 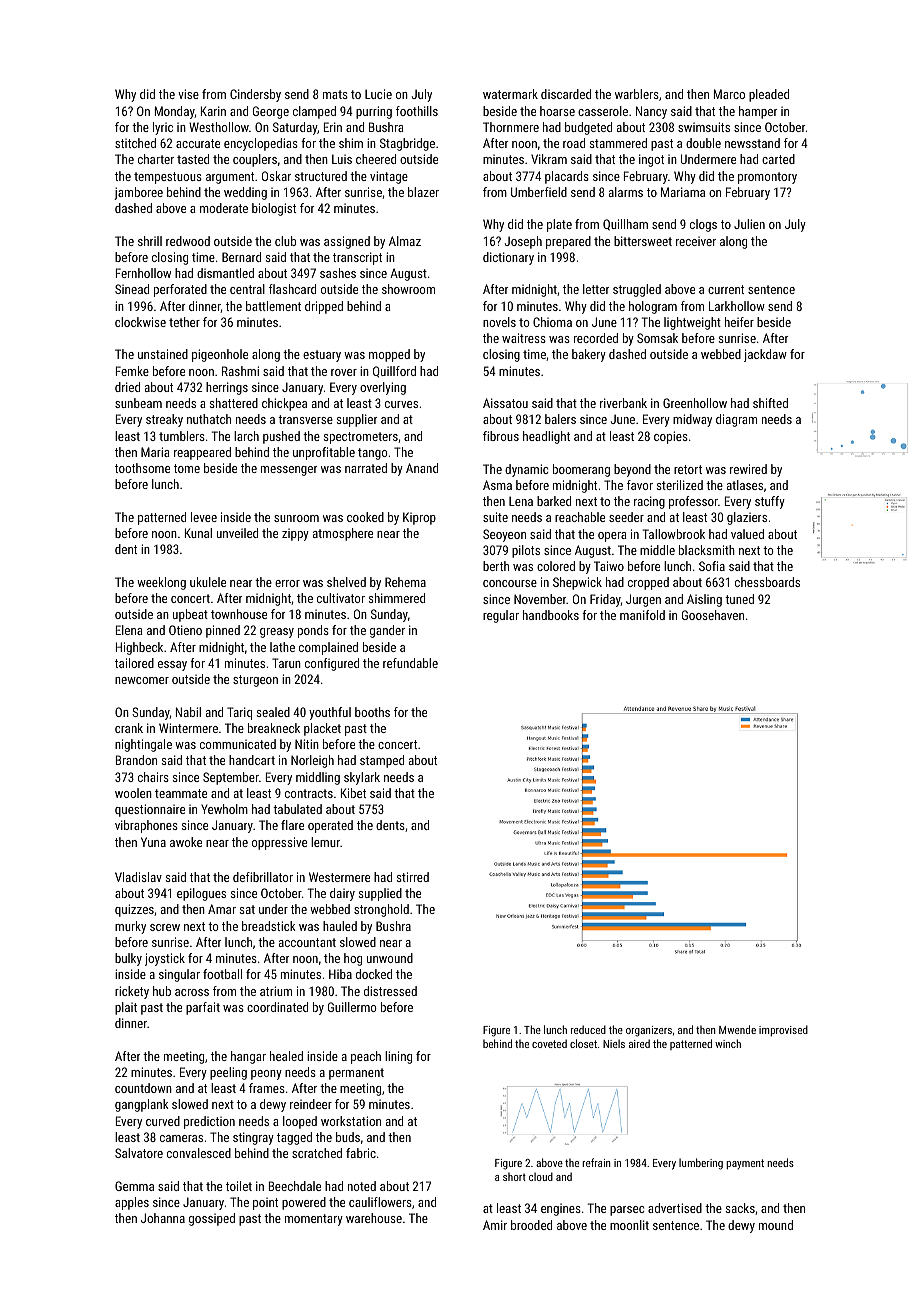 What do you see at coordinates (767, 178) in the page?
I see `promontory` at bounding box center [767, 178].
